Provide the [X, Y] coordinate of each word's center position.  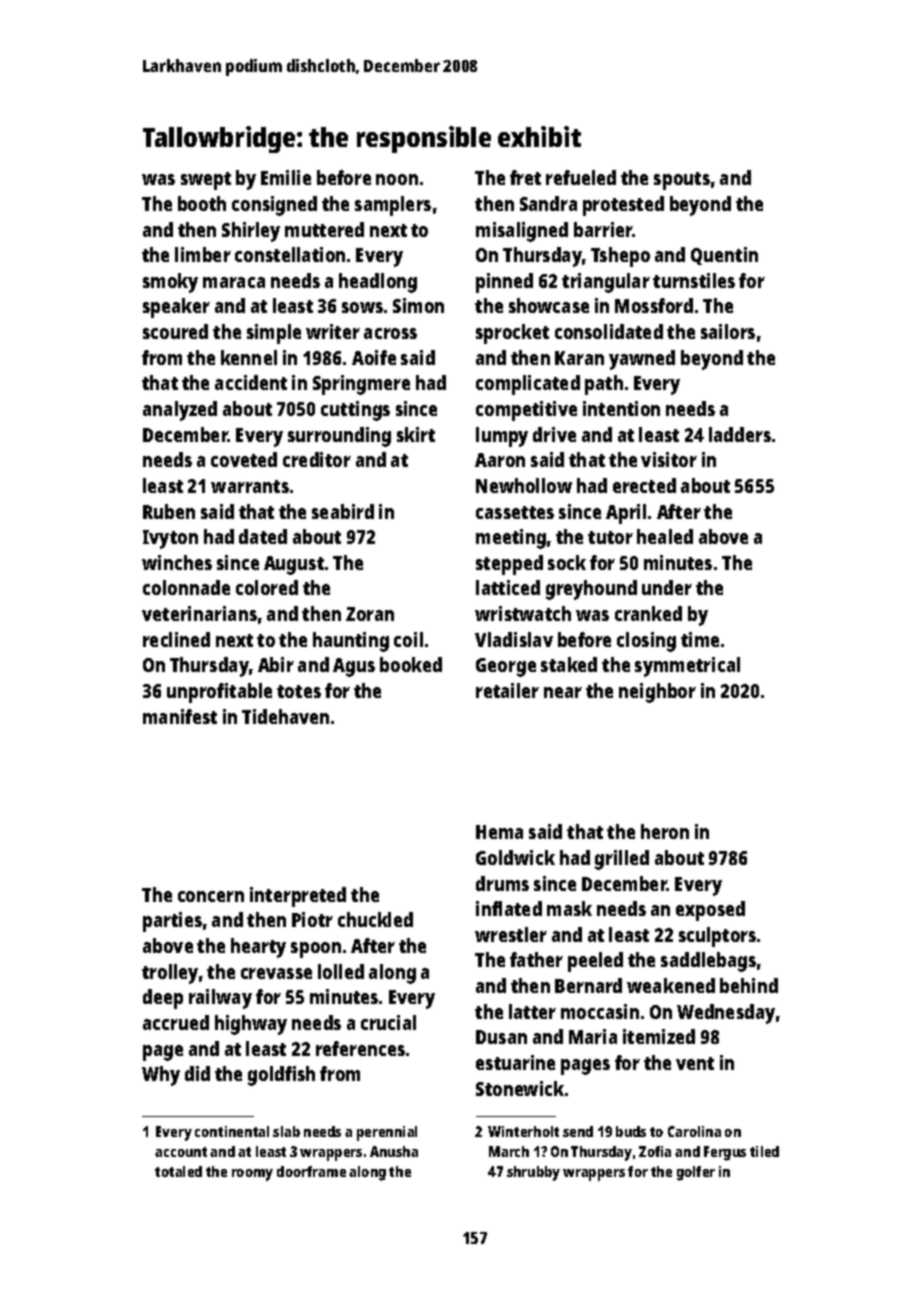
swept [206, 181]
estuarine [515, 1062]
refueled [581, 177]
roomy [252, 1175]
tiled [764, 1151]
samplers [393, 206]
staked [569, 664]
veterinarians [199, 613]
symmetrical [687, 667]
